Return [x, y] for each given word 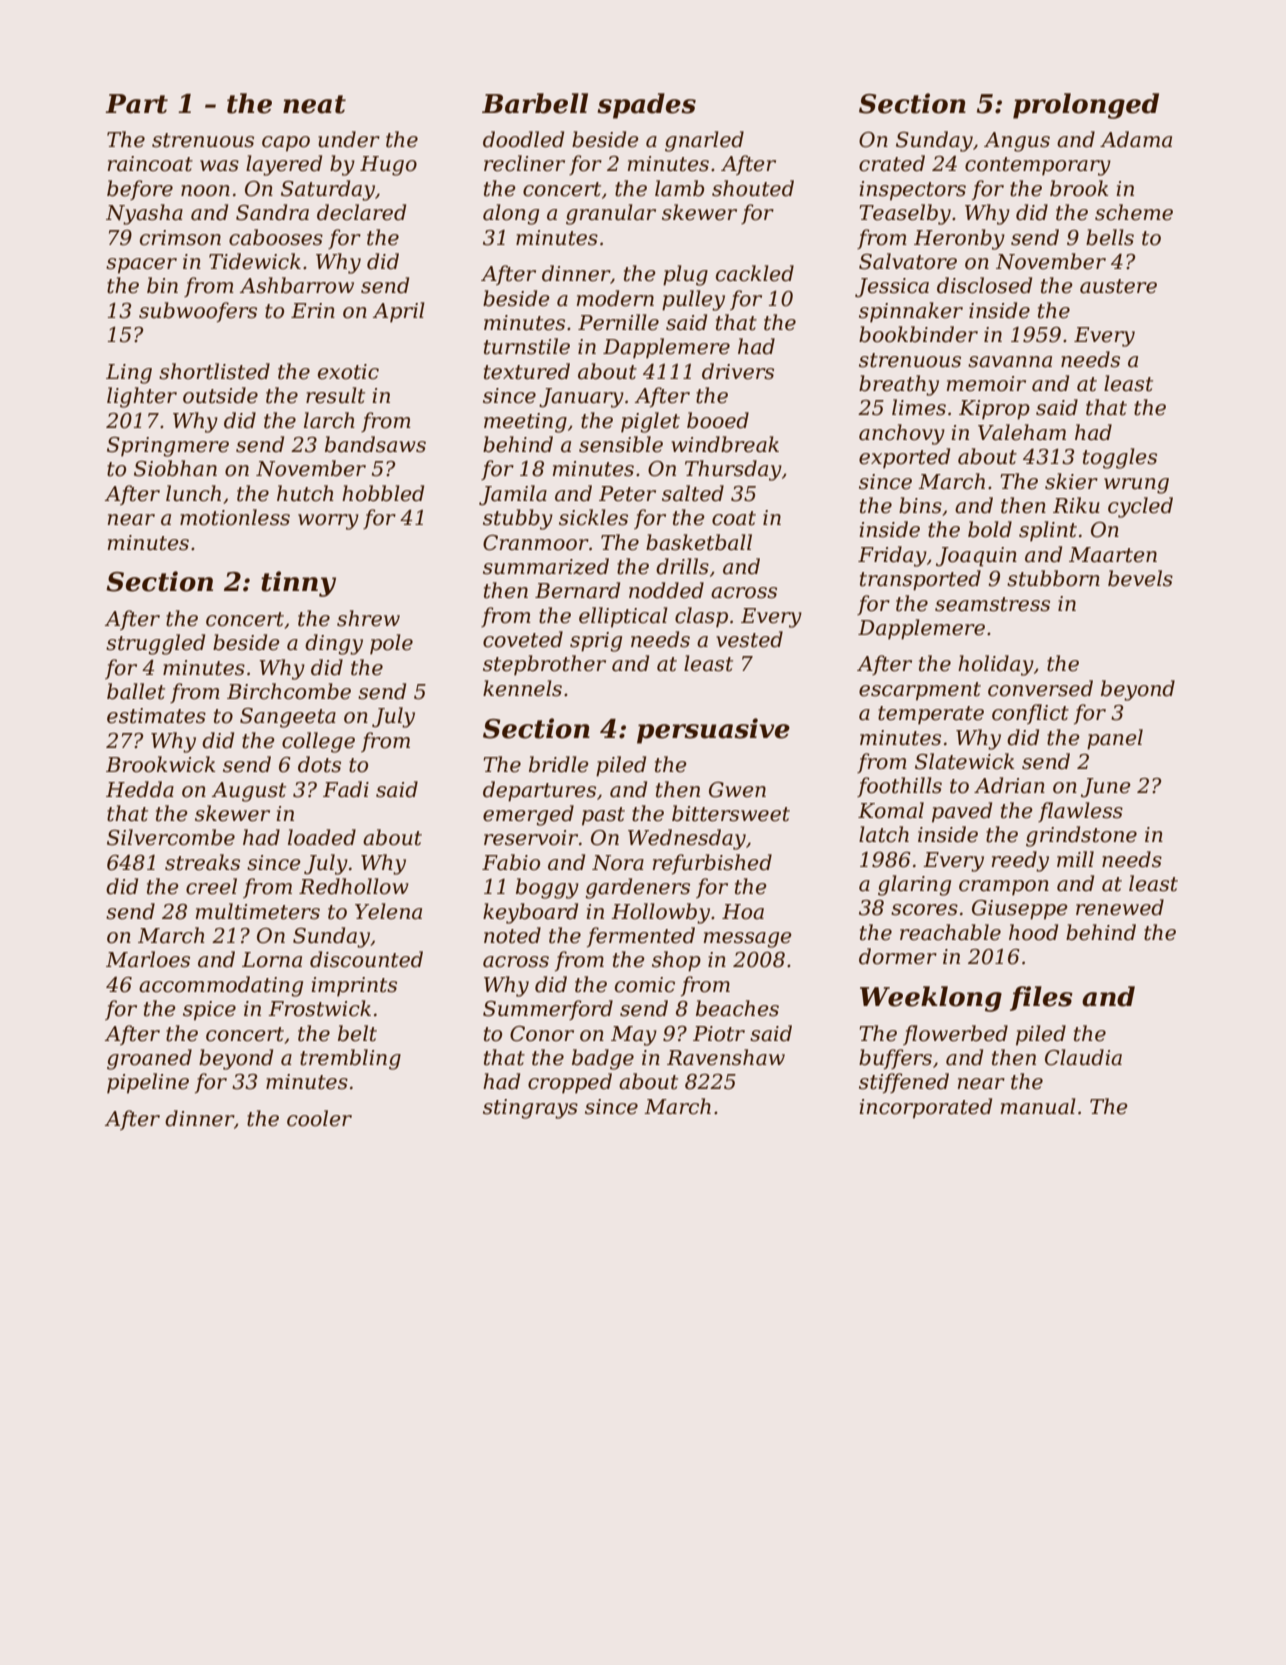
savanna [1010, 362]
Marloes [148, 959]
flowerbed [955, 1035]
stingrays [530, 1109]
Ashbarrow [297, 285]
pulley [693, 300]
